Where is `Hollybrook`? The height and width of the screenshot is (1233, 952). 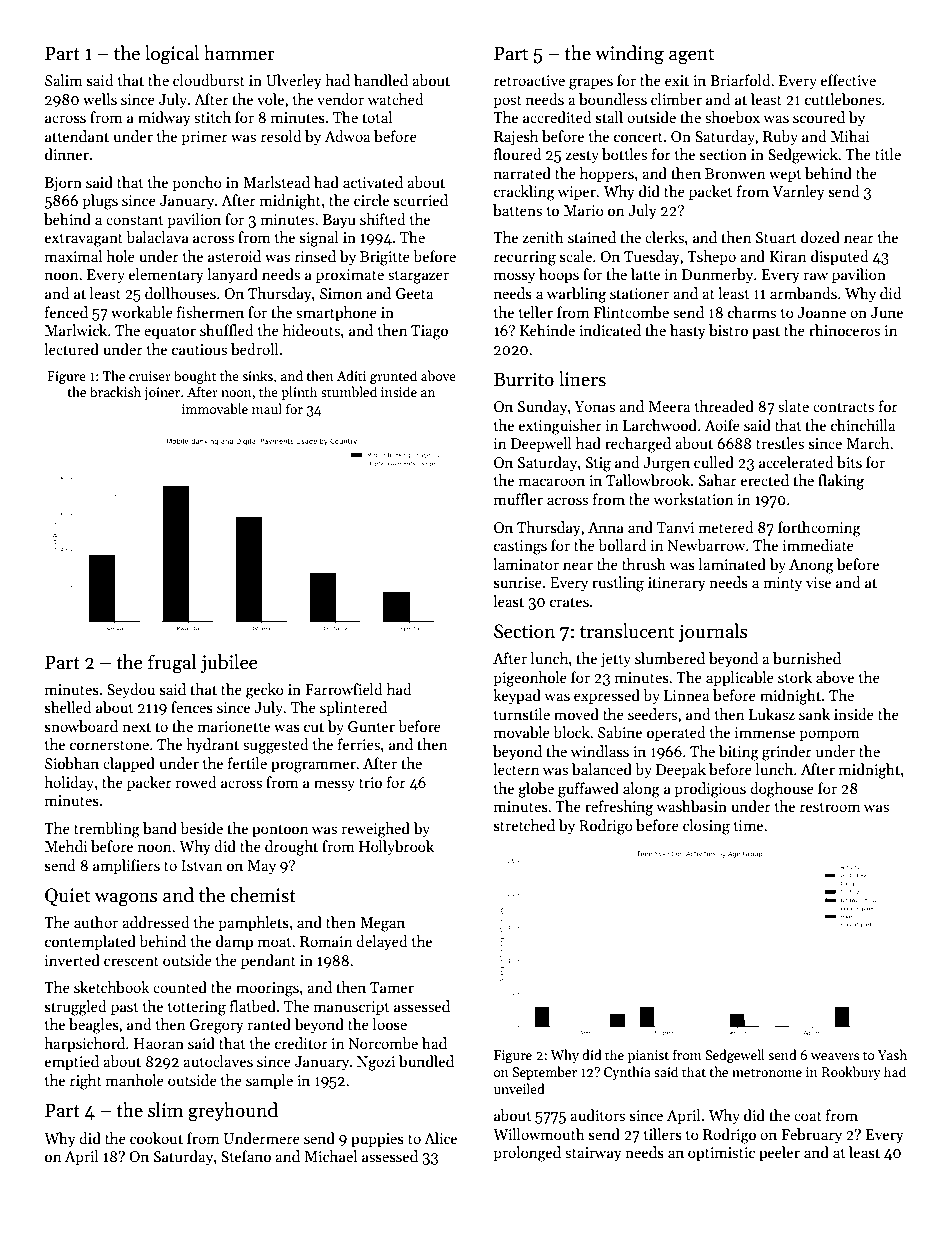 Hollybrook is located at coordinates (396, 847).
